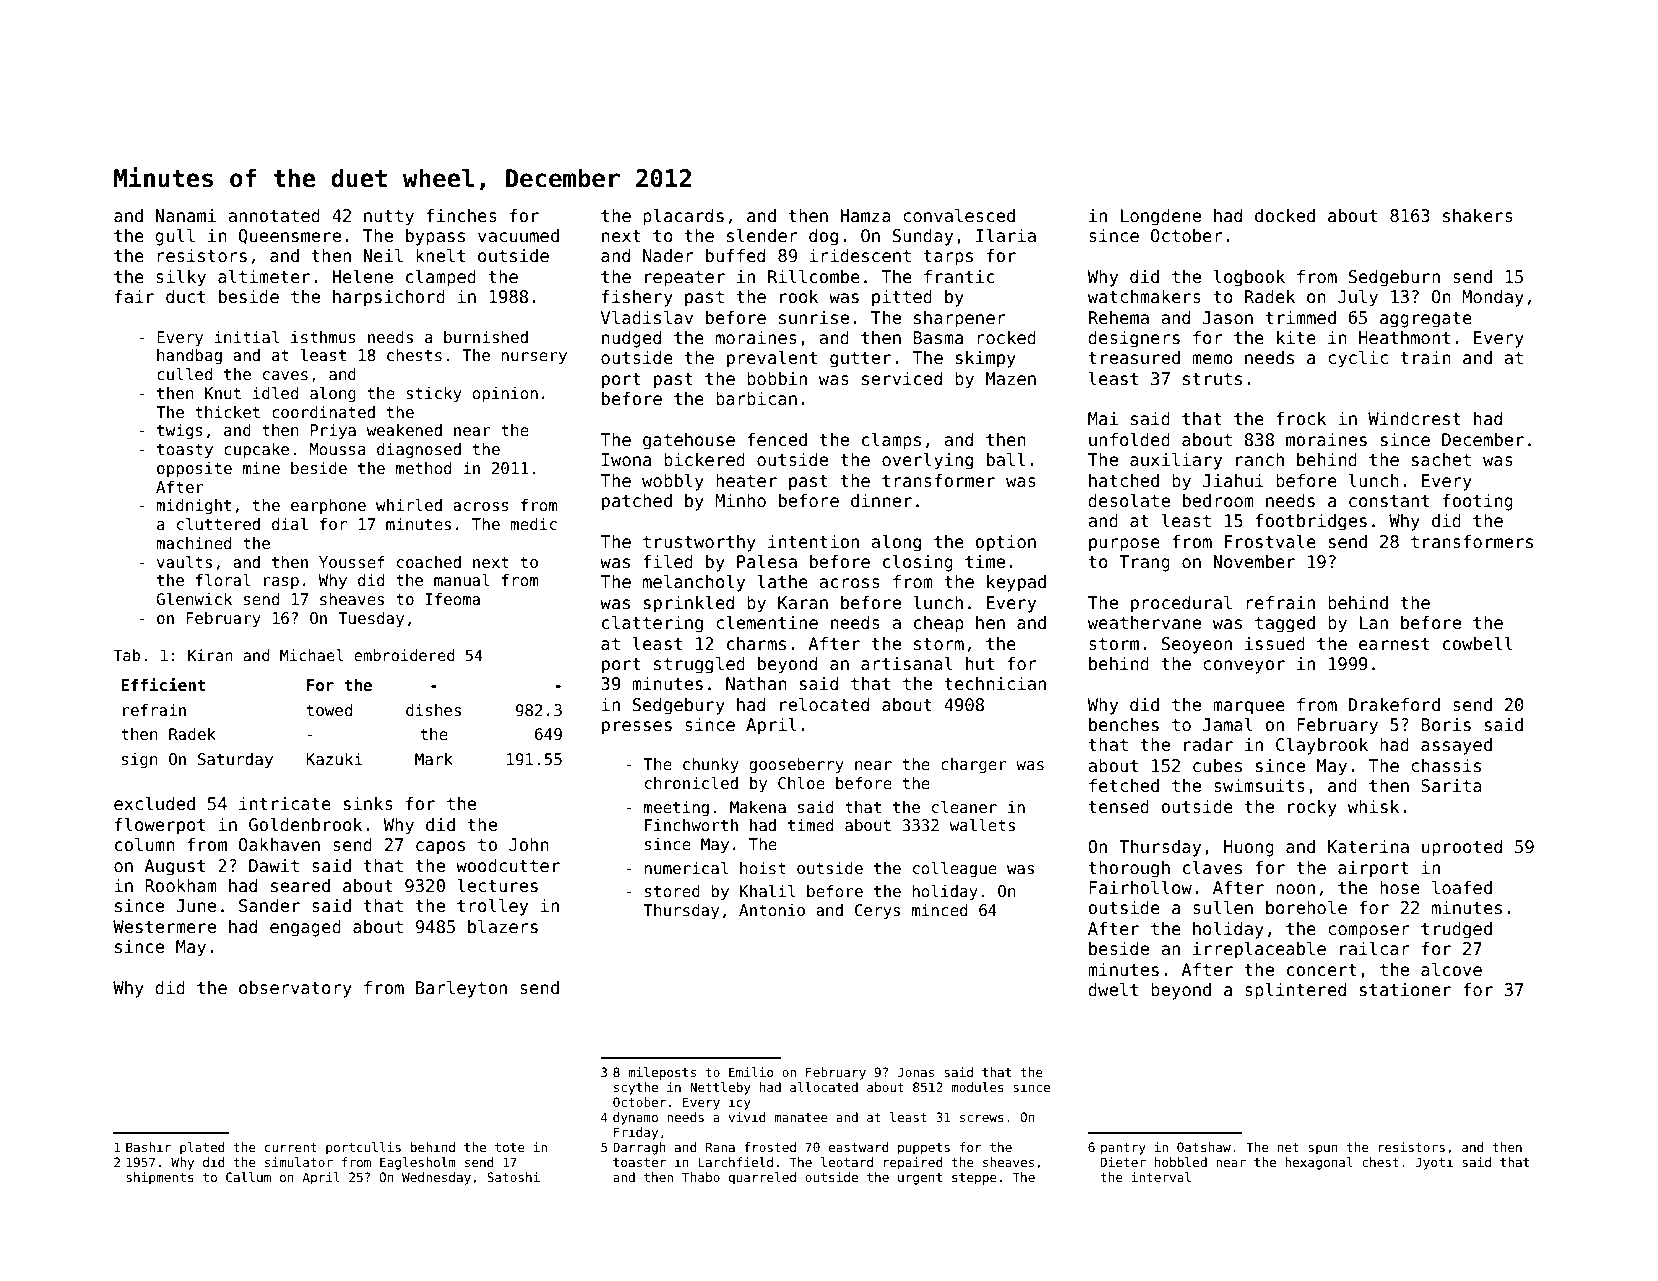 This page has width=1658, height=1281. Describe the element at coordinates (860, 256) in the page. I see `iridescent` at that location.
